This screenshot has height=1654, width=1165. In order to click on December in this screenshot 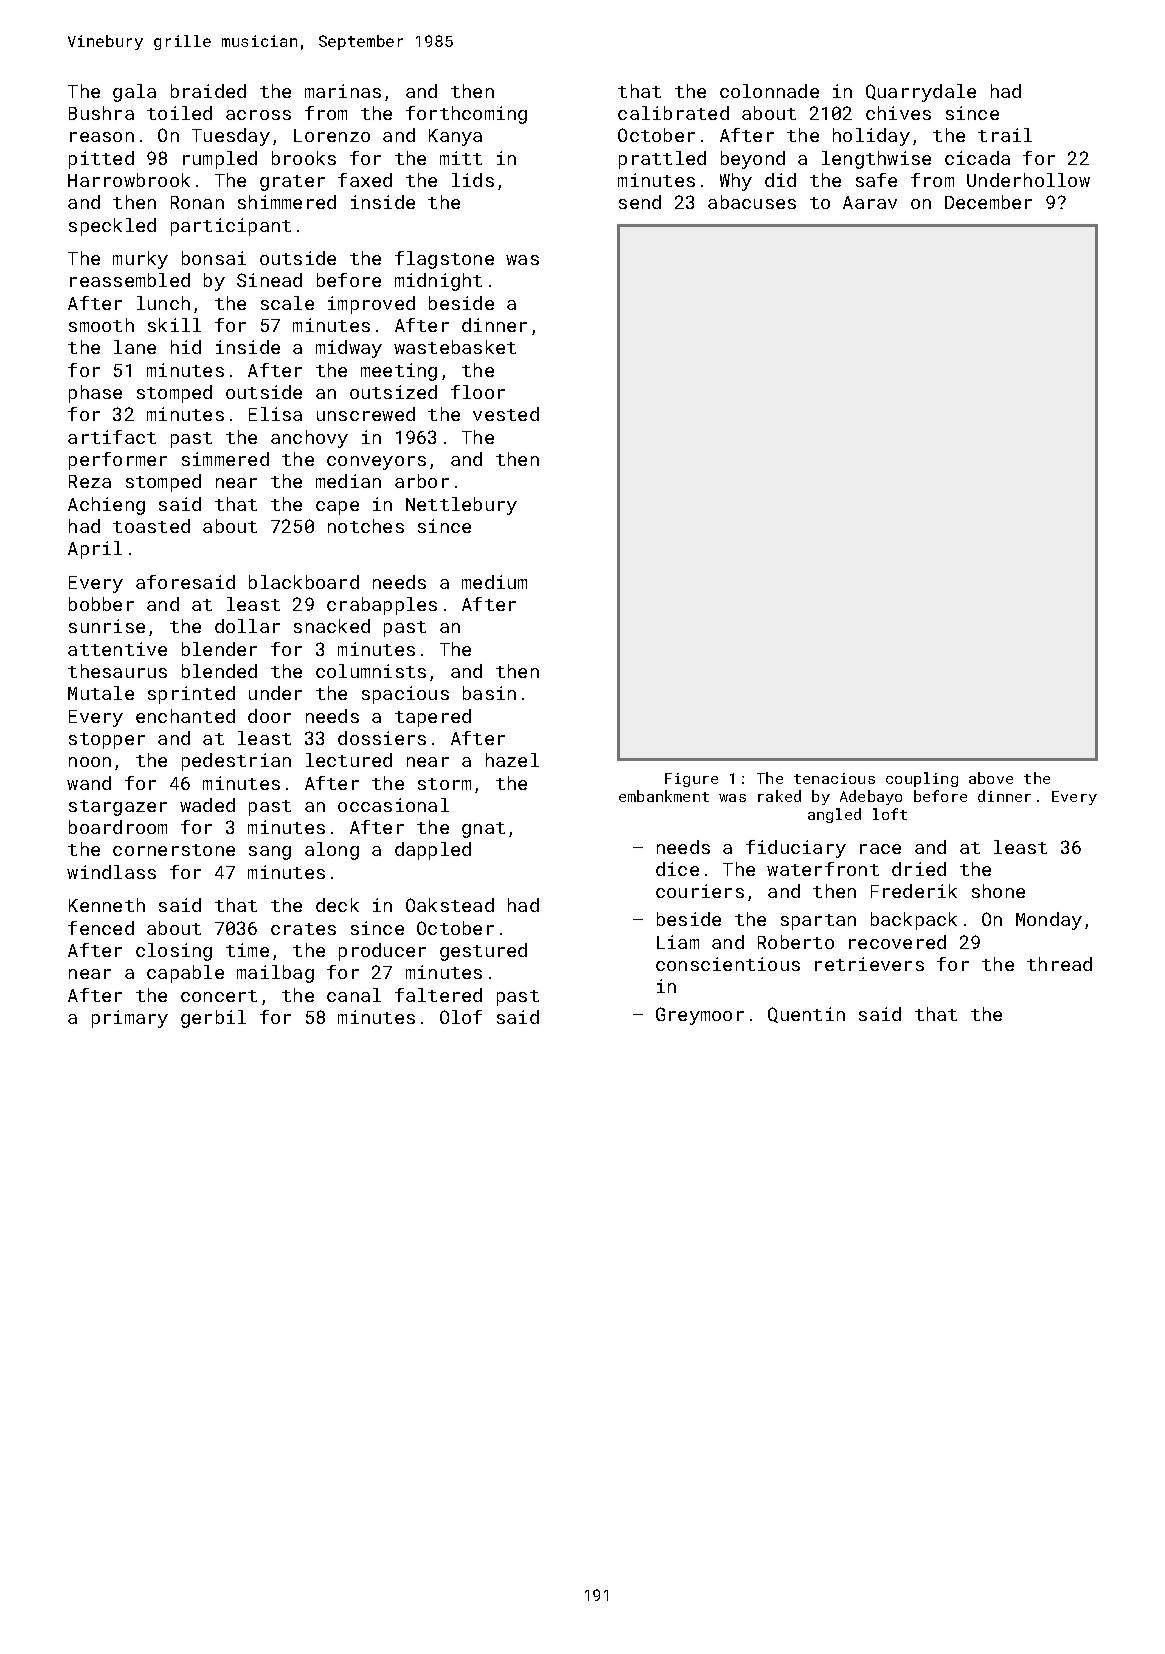, I will do `click(988, 202)`.
